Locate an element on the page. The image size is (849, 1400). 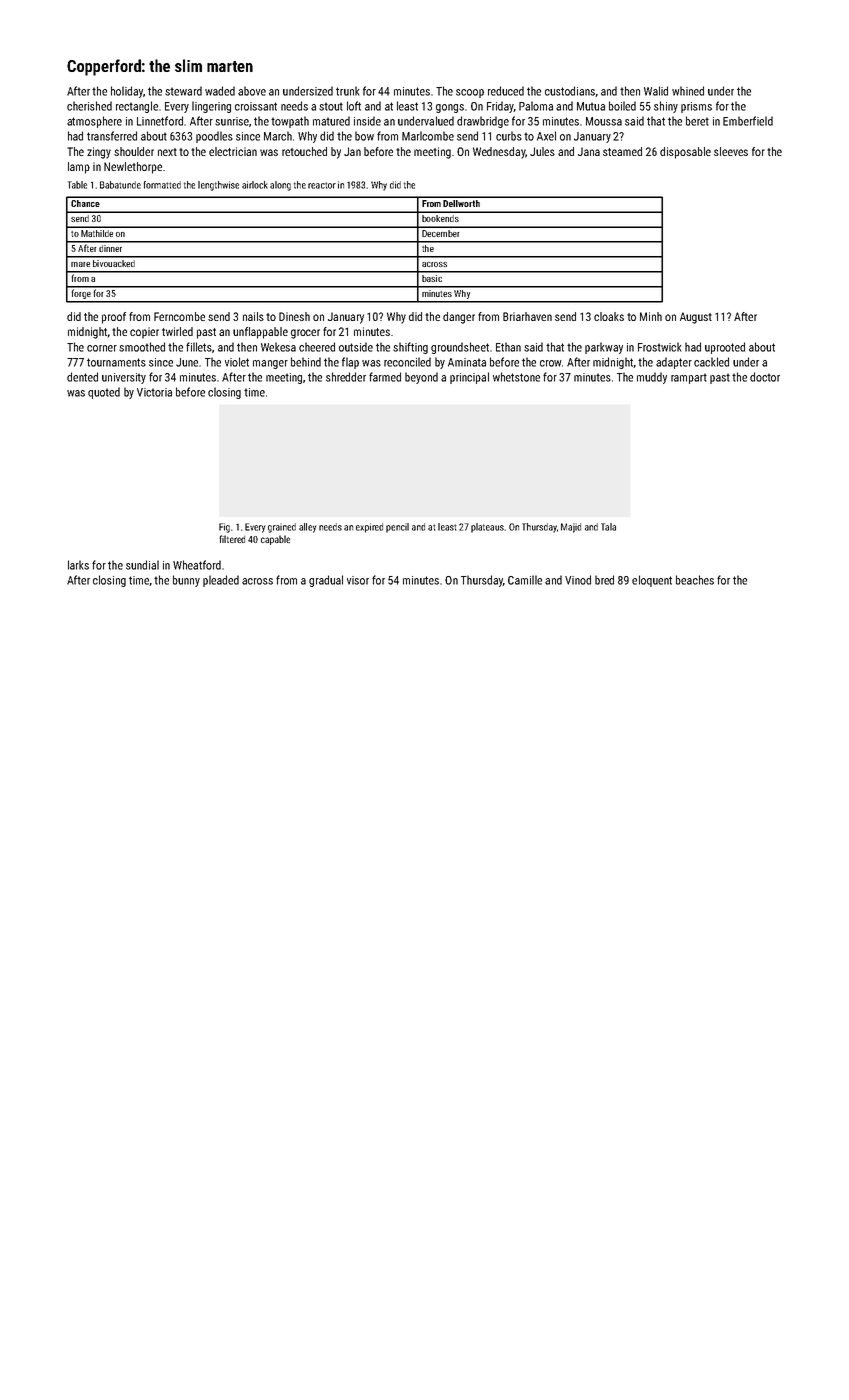
steamed is located at coordinates (622, 151).
